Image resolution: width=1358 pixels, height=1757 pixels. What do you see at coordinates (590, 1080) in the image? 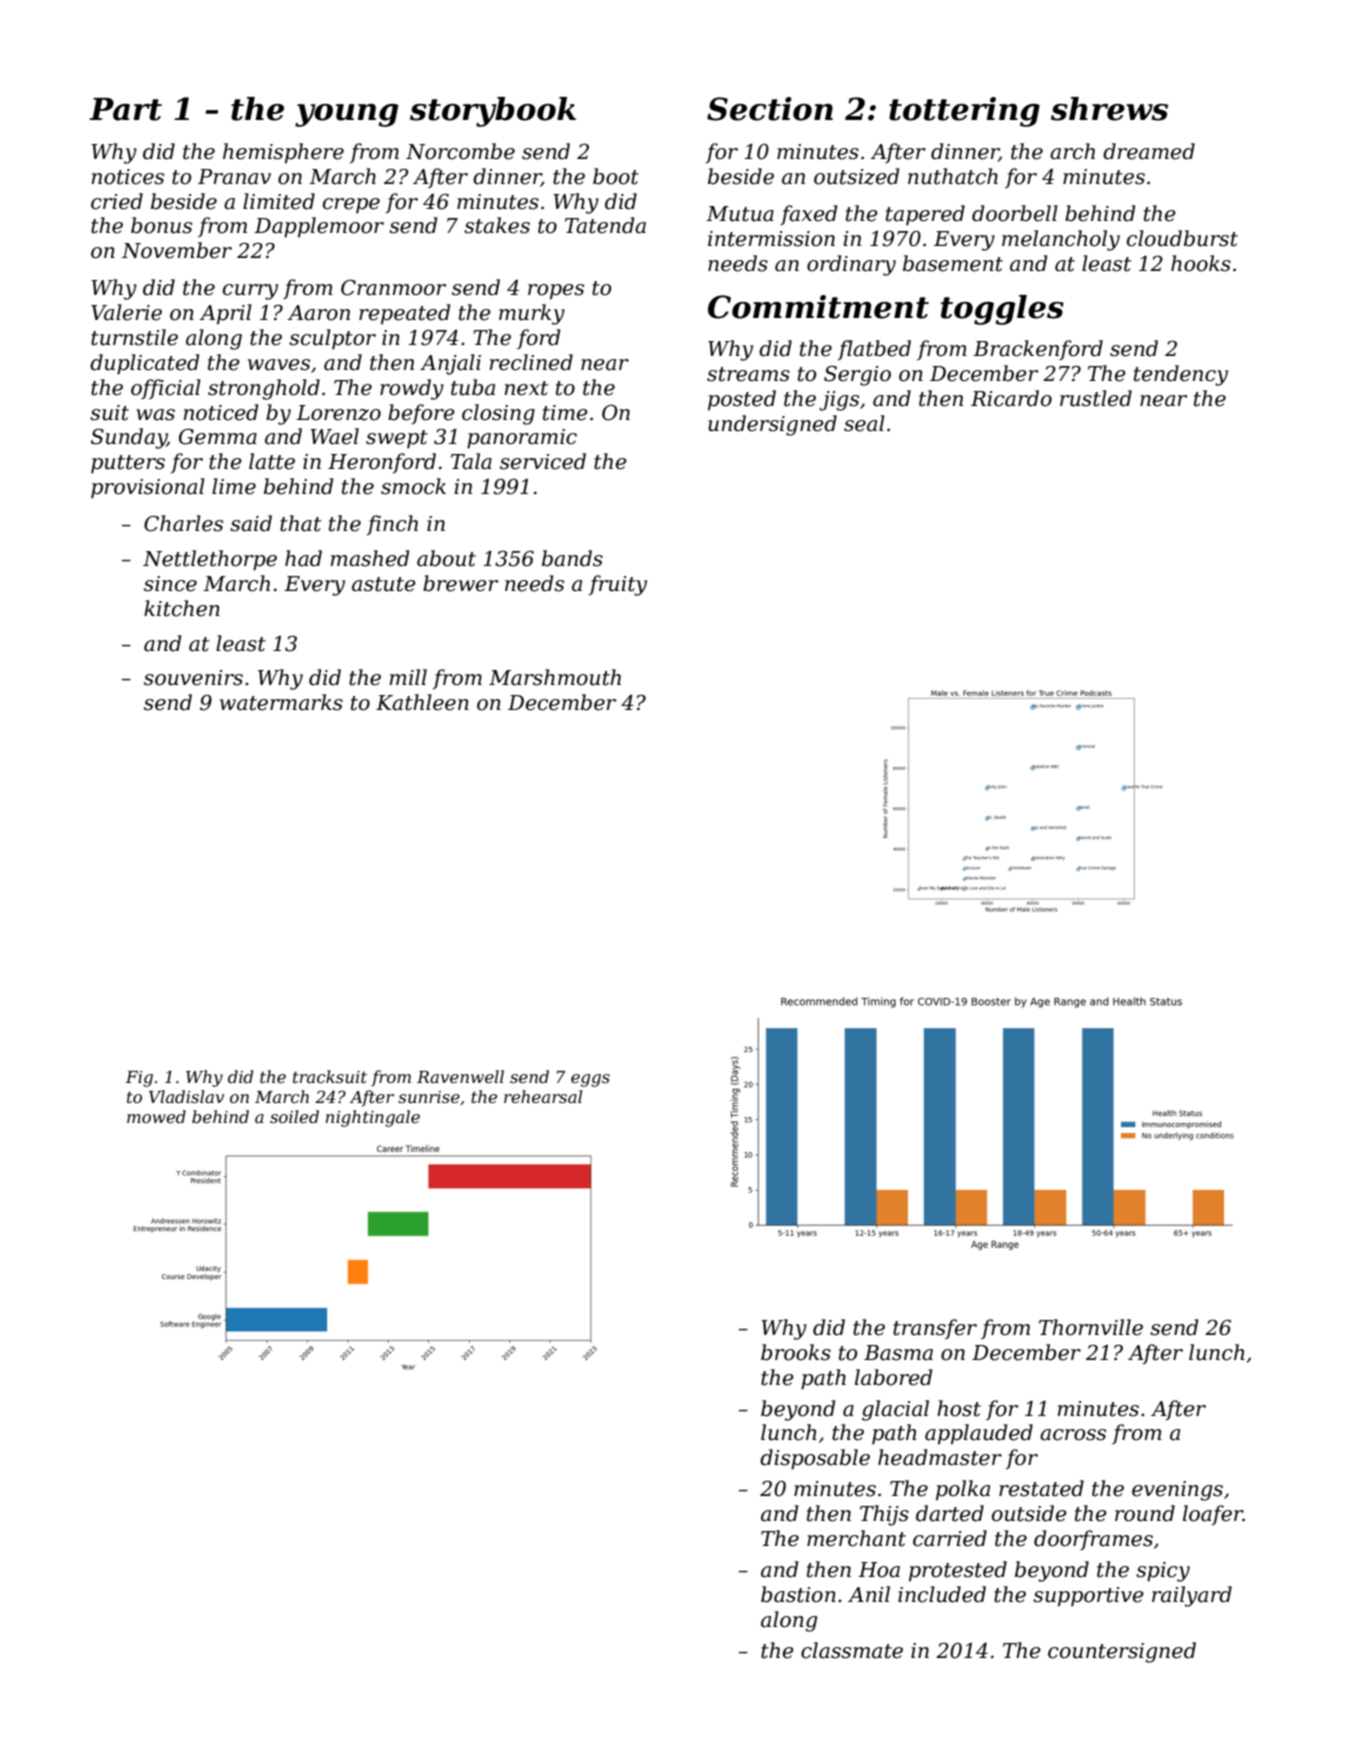
I see `eggs` at bounding box center [590, 1080].
